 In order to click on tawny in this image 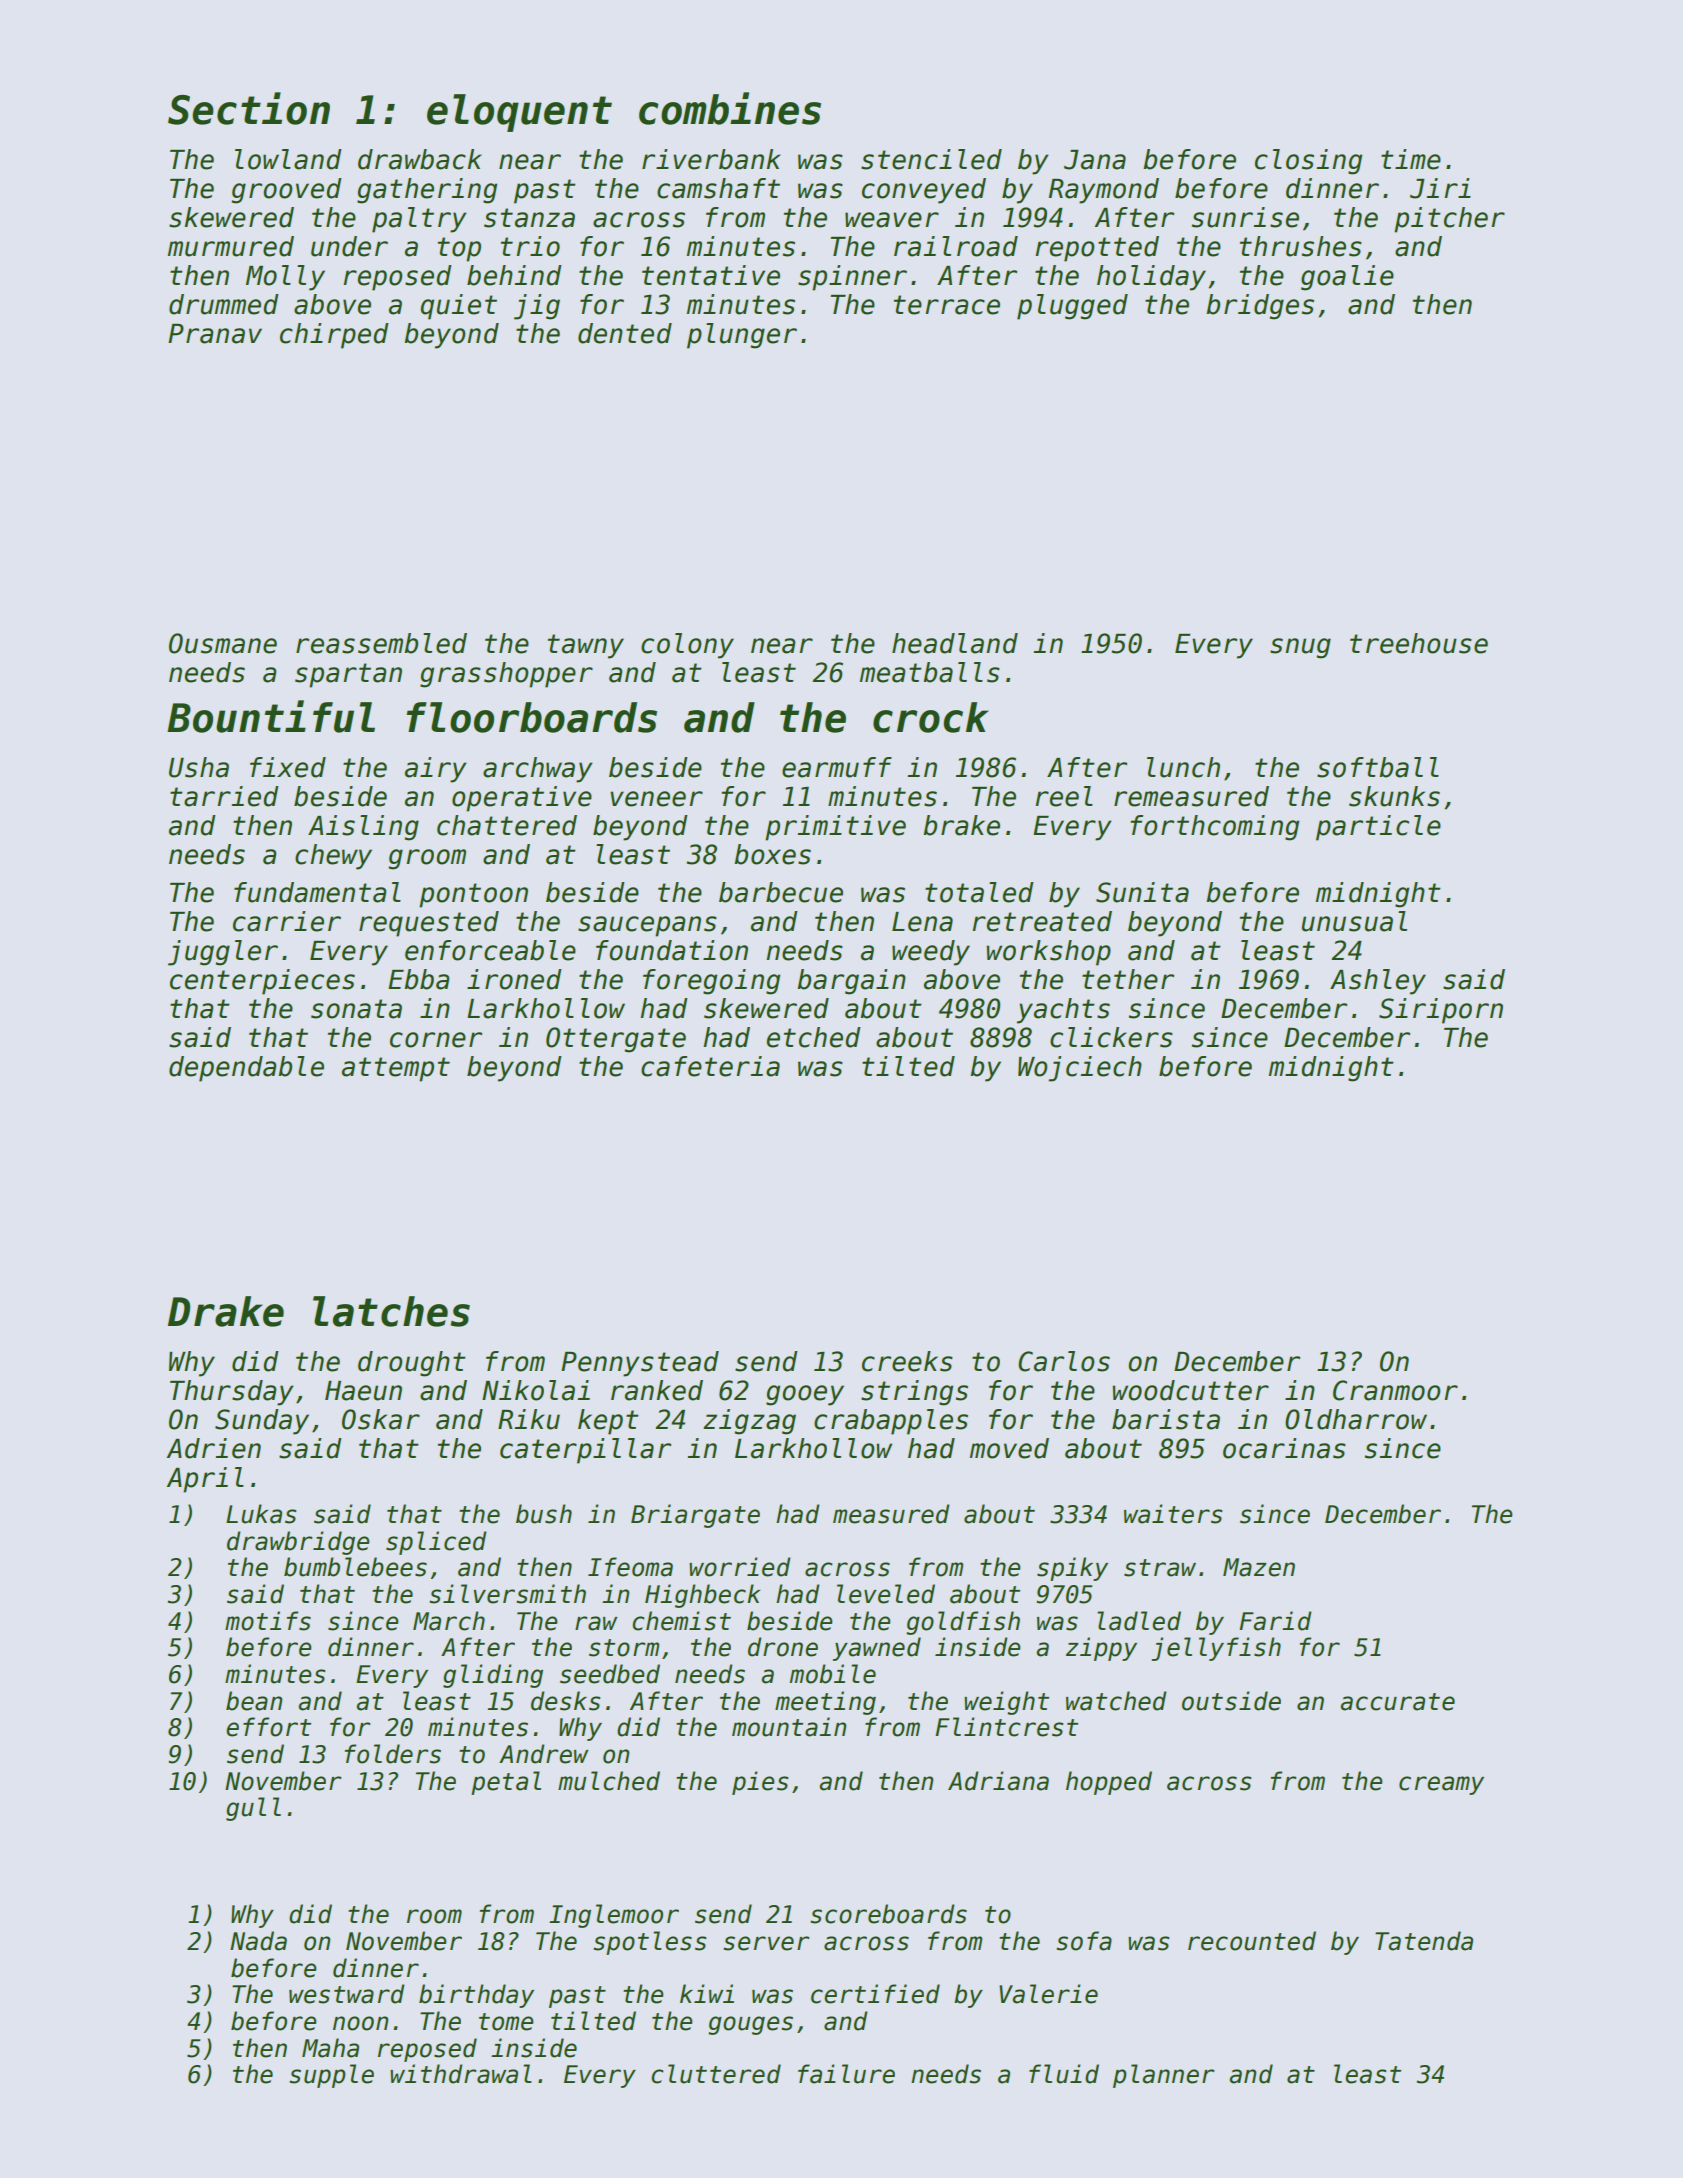, I will do `click(586, 646)`.
